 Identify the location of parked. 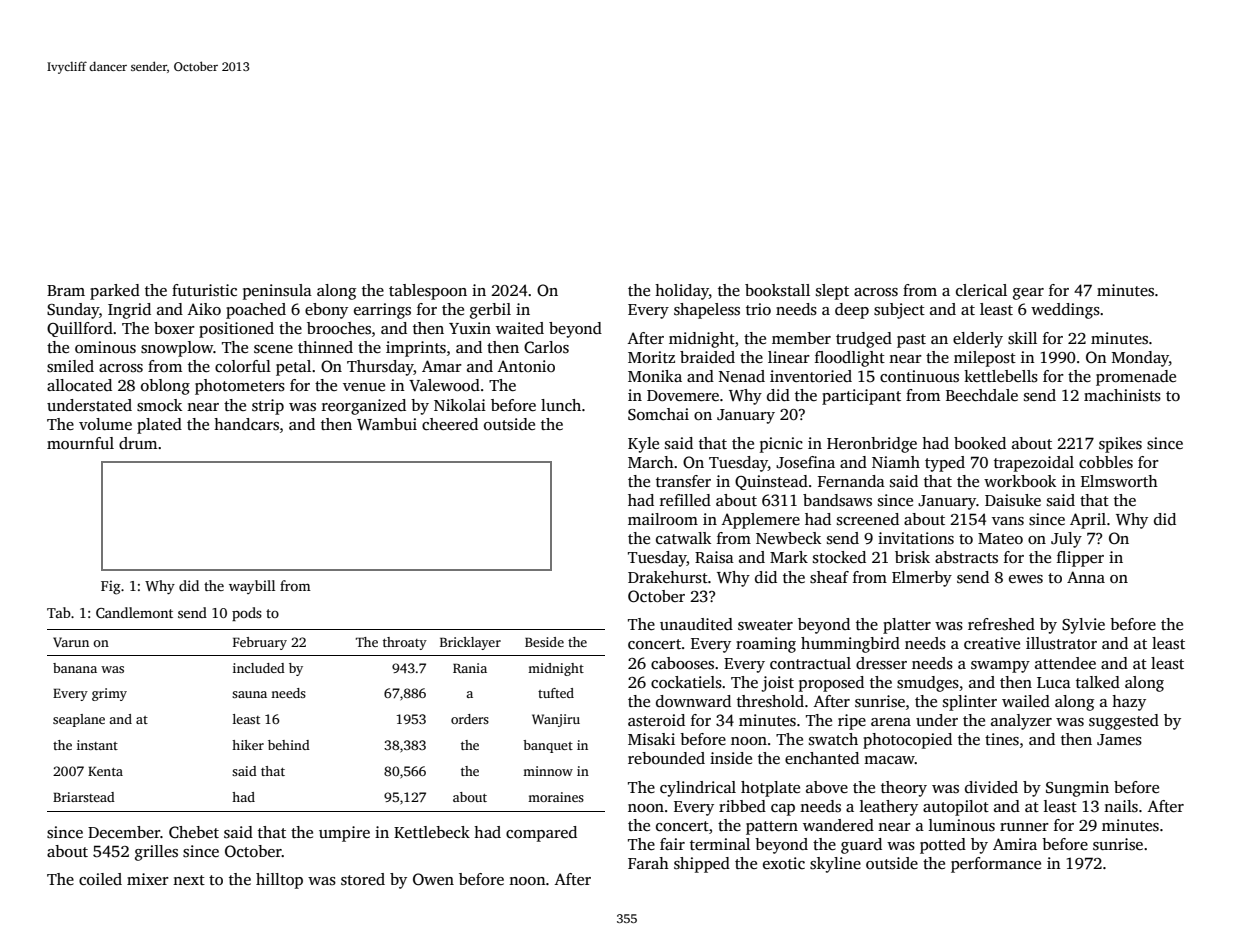
(115, 292).
